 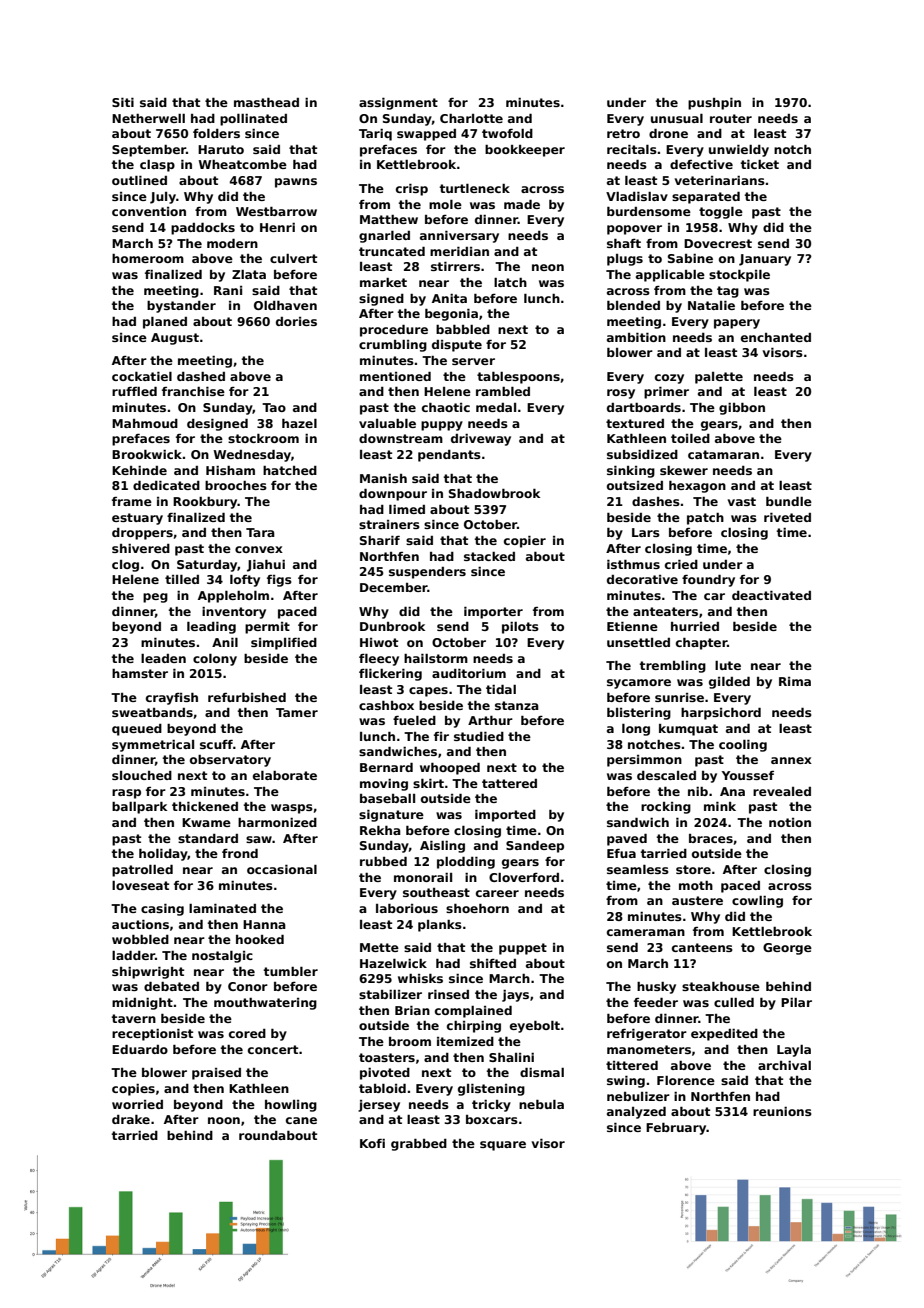 What do you see at coordinates (412, 1010) in the screenshot?
I see `Brian` at bounding box center [412, 1010].
